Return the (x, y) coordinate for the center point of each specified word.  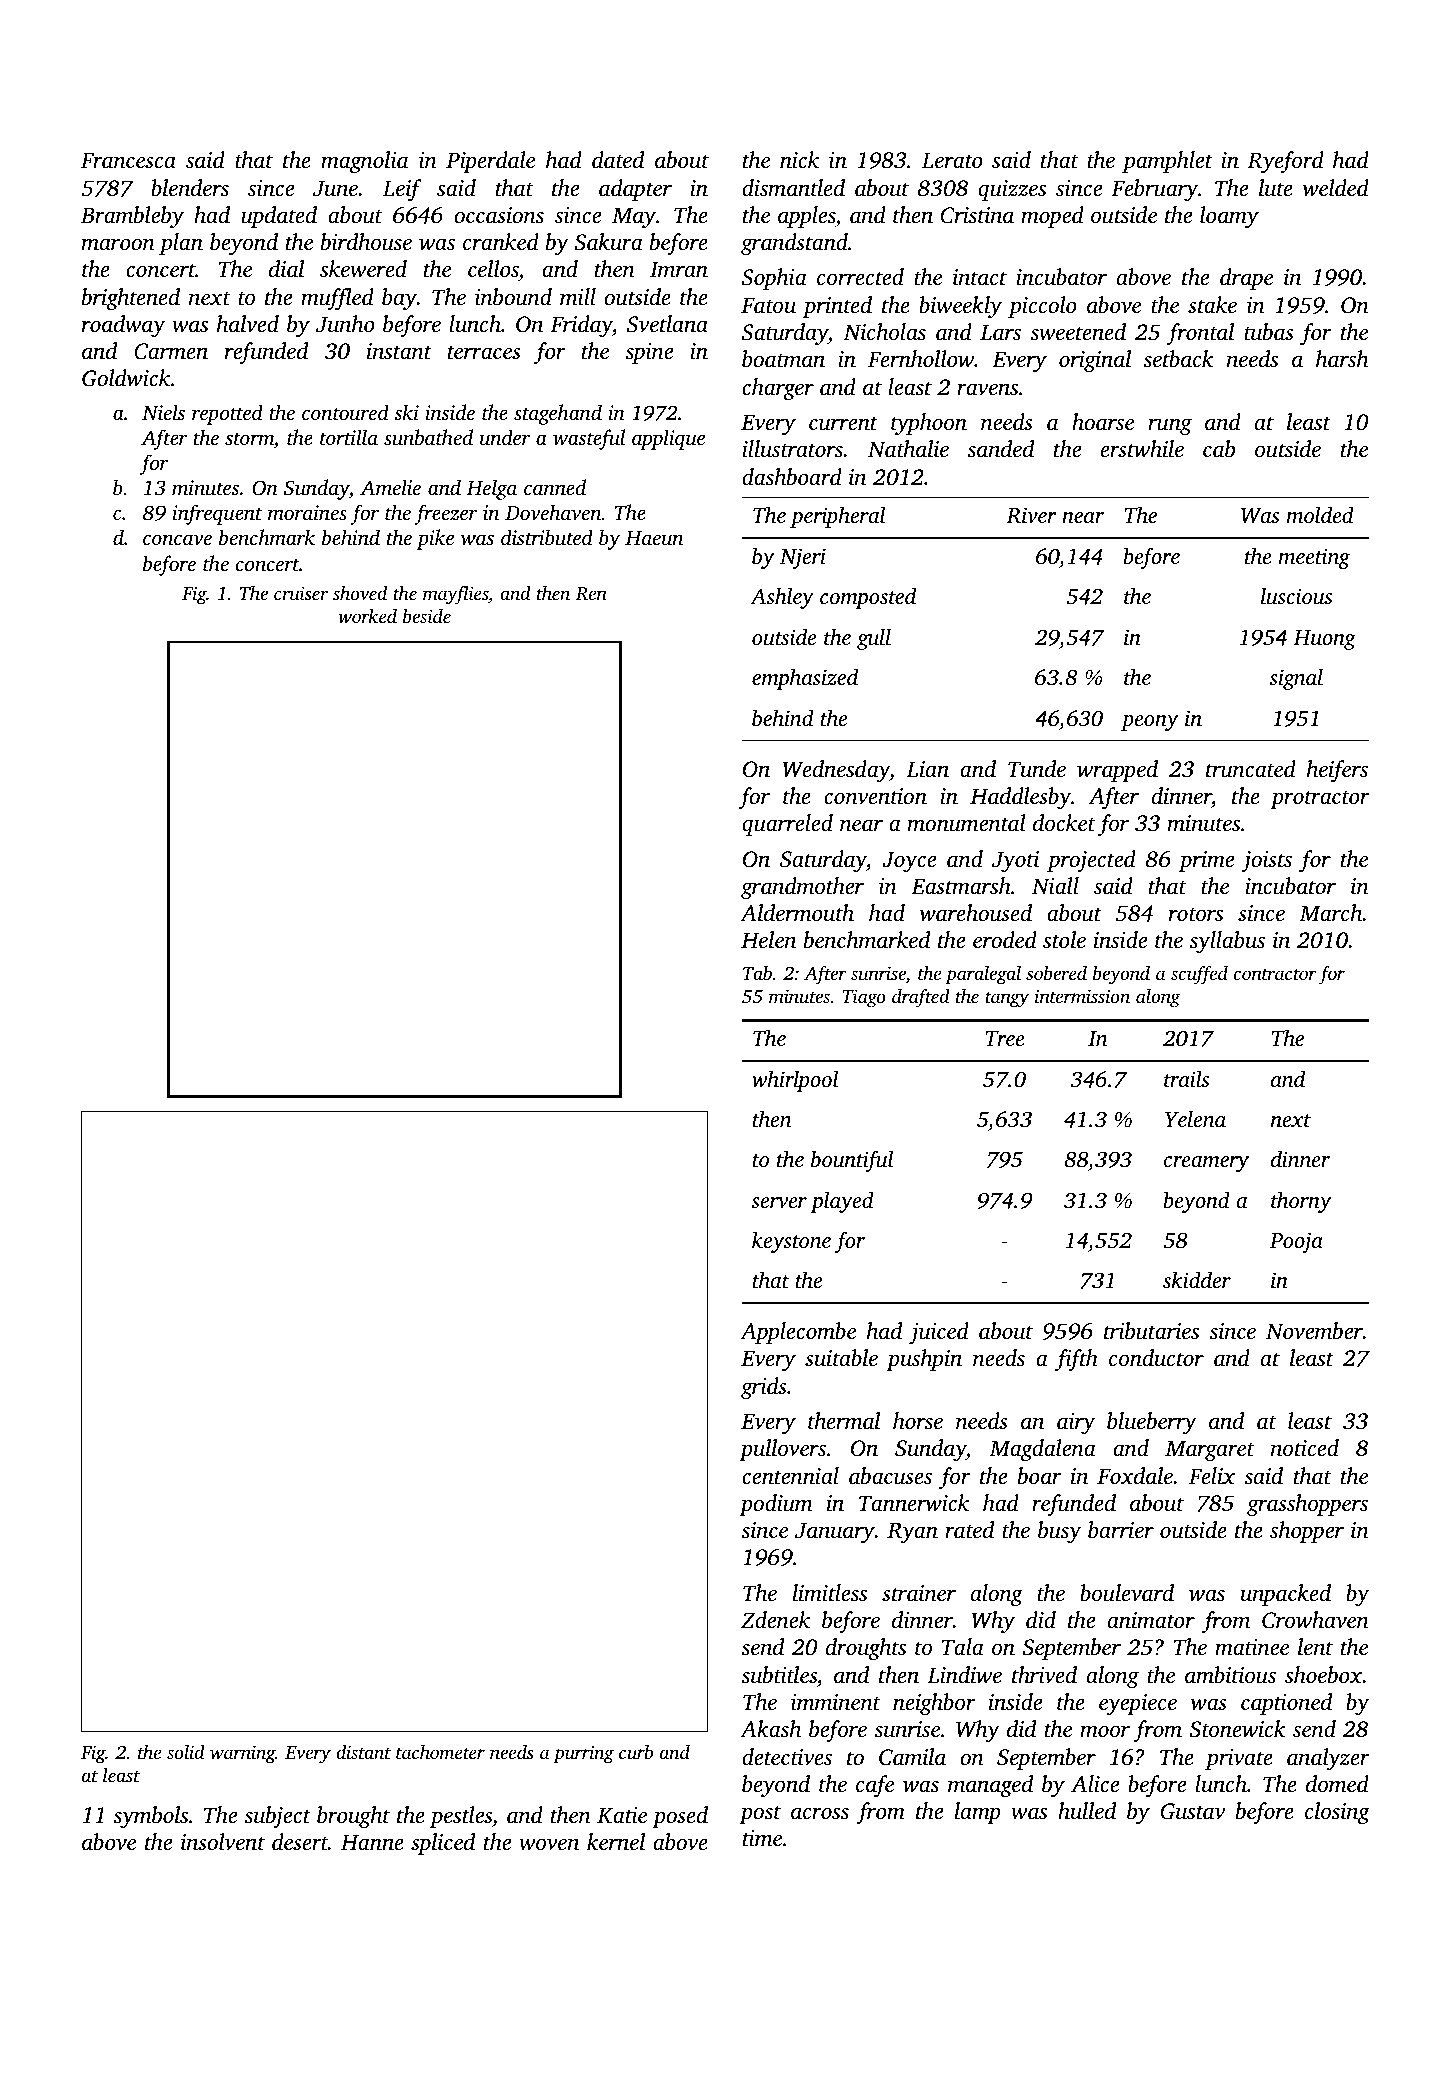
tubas (1269, 332)
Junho (345, 324)
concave (177, 539)
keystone (791, 1242)
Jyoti (1015, 861)
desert (300, 1842)
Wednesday (836, 771)
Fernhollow (921, 359)
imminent (836, 1702)
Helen (768, 939)
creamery (1206, 1164)
